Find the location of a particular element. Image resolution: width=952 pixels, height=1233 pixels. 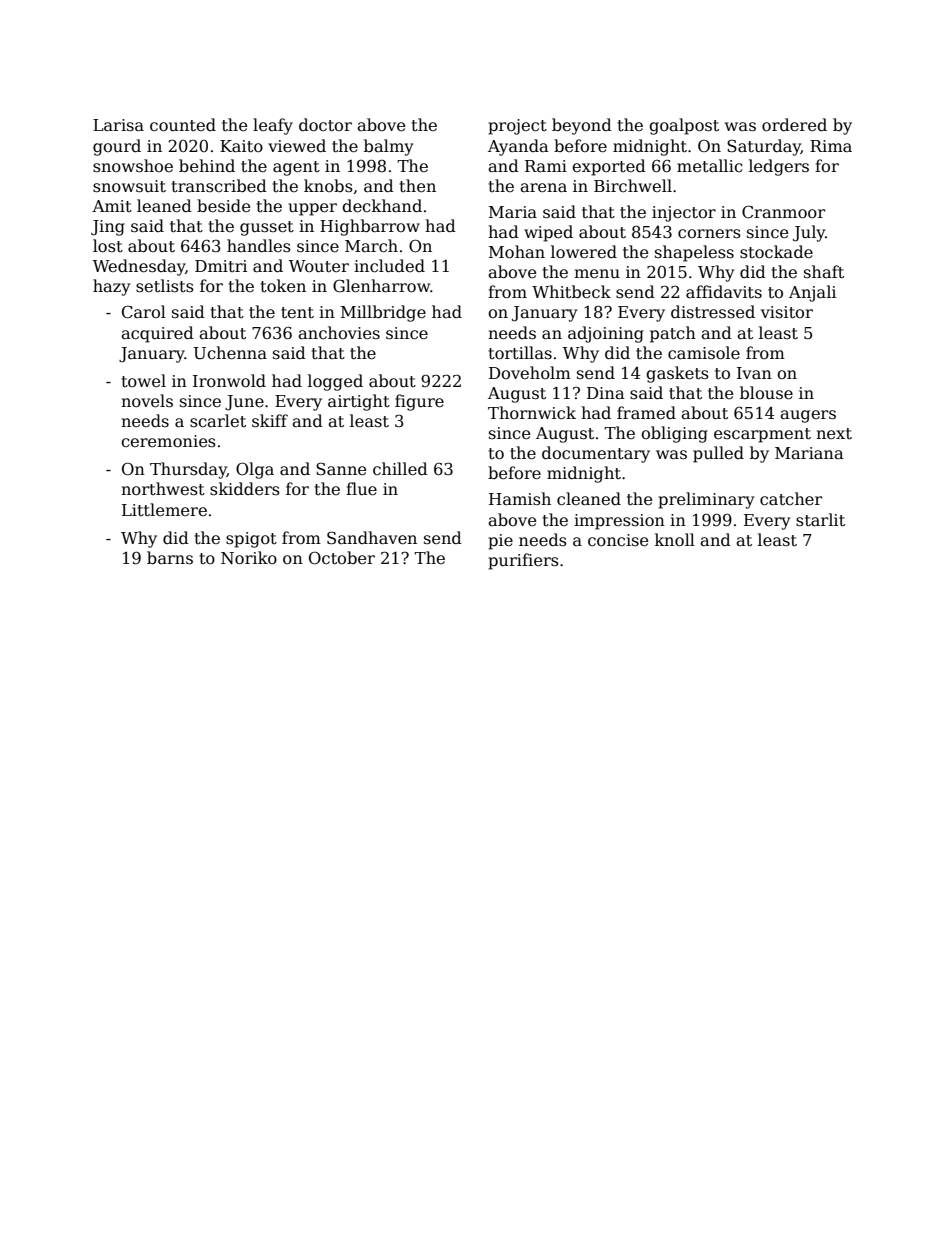

upper is located at coordinates (312, 209).
